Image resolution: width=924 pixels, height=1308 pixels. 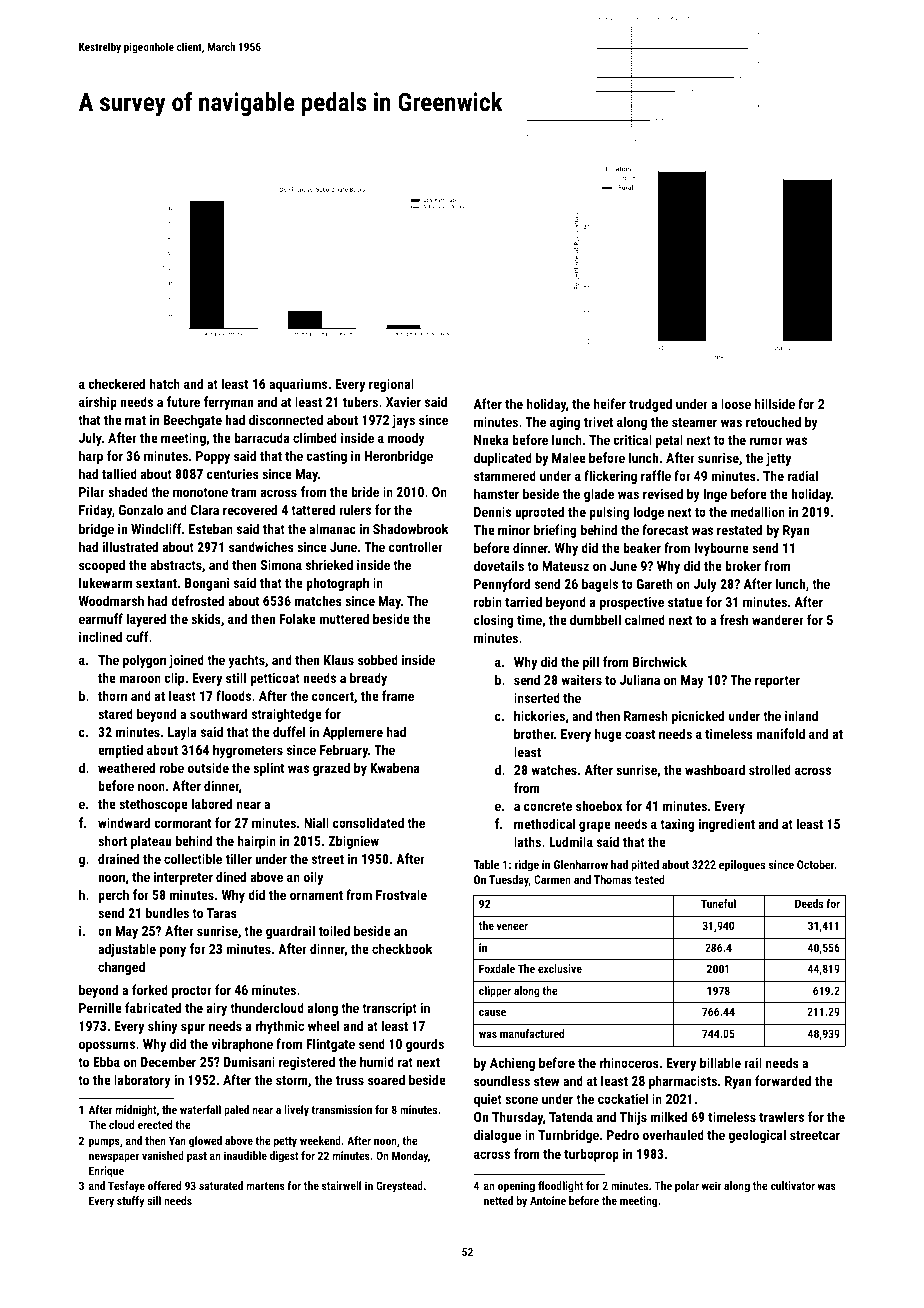 I want to click on aging, so click(x=565, y=423).
